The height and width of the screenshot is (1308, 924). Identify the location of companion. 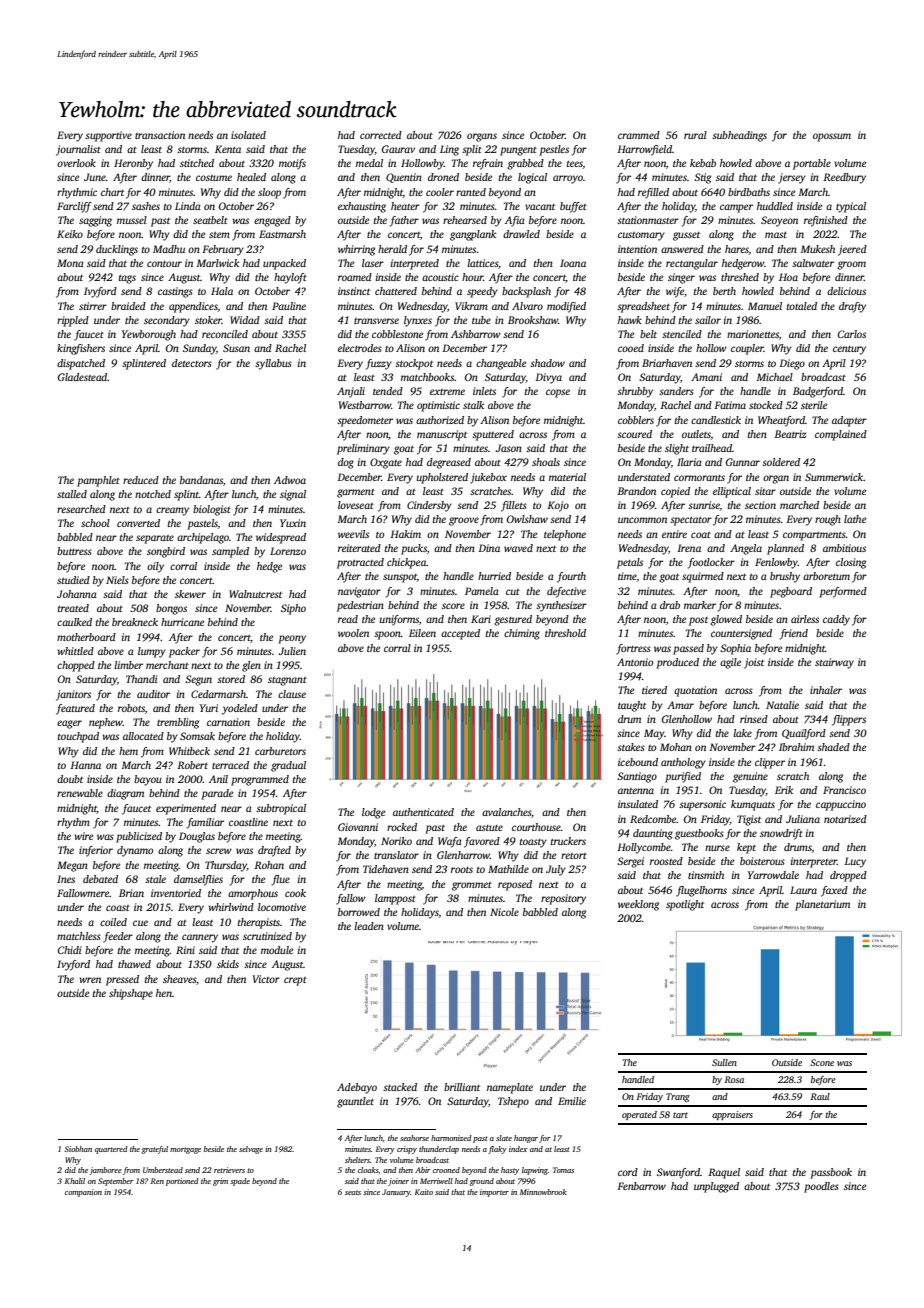
(83, 1193).
